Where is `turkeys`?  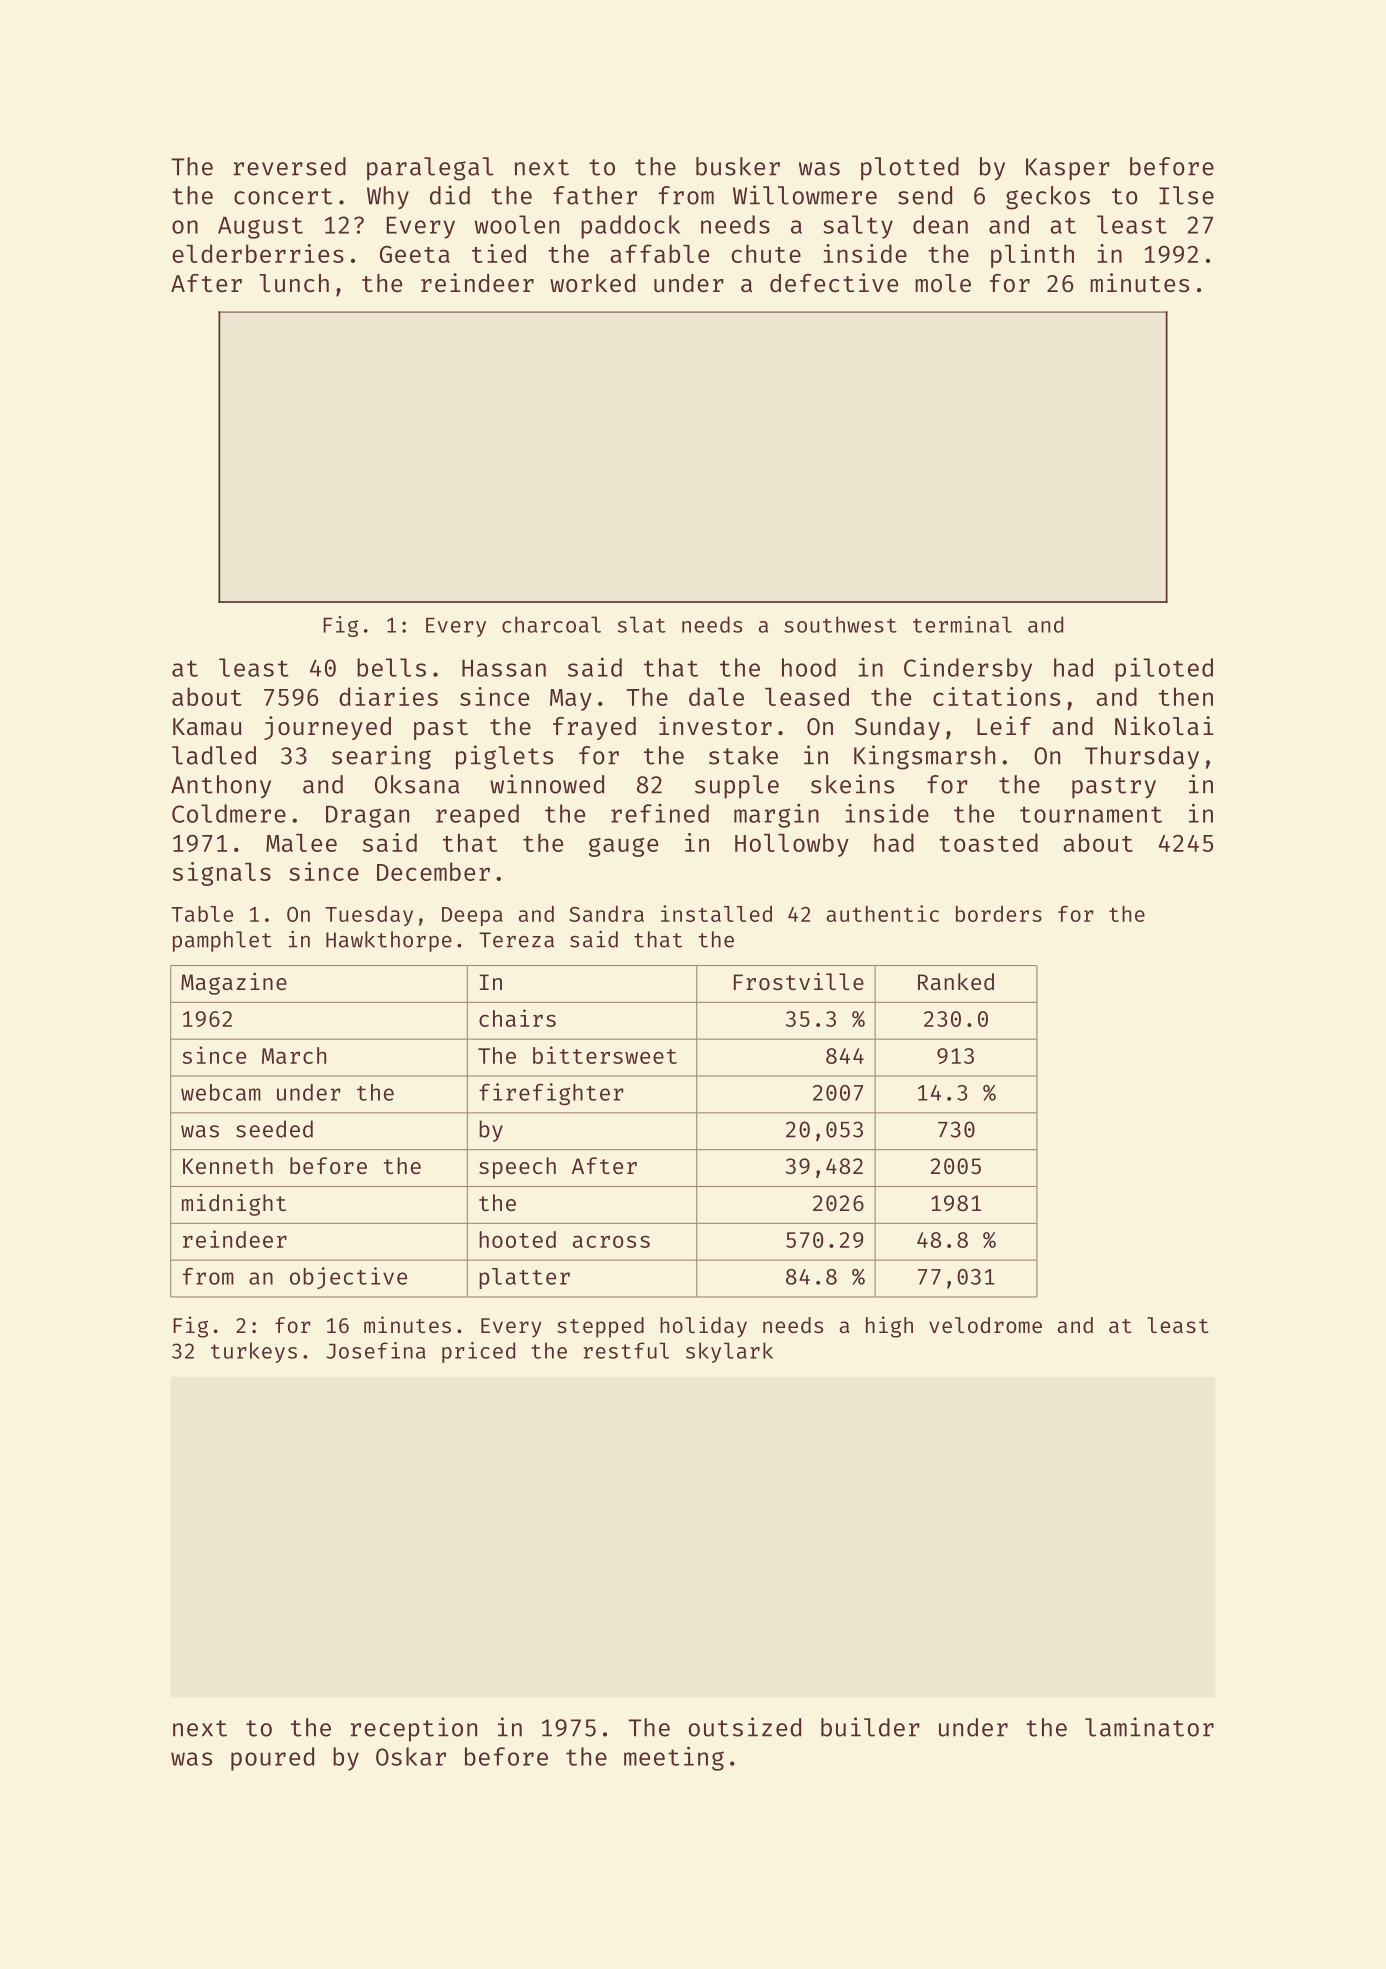
turkeys is located at coordinates (254, 1352).
